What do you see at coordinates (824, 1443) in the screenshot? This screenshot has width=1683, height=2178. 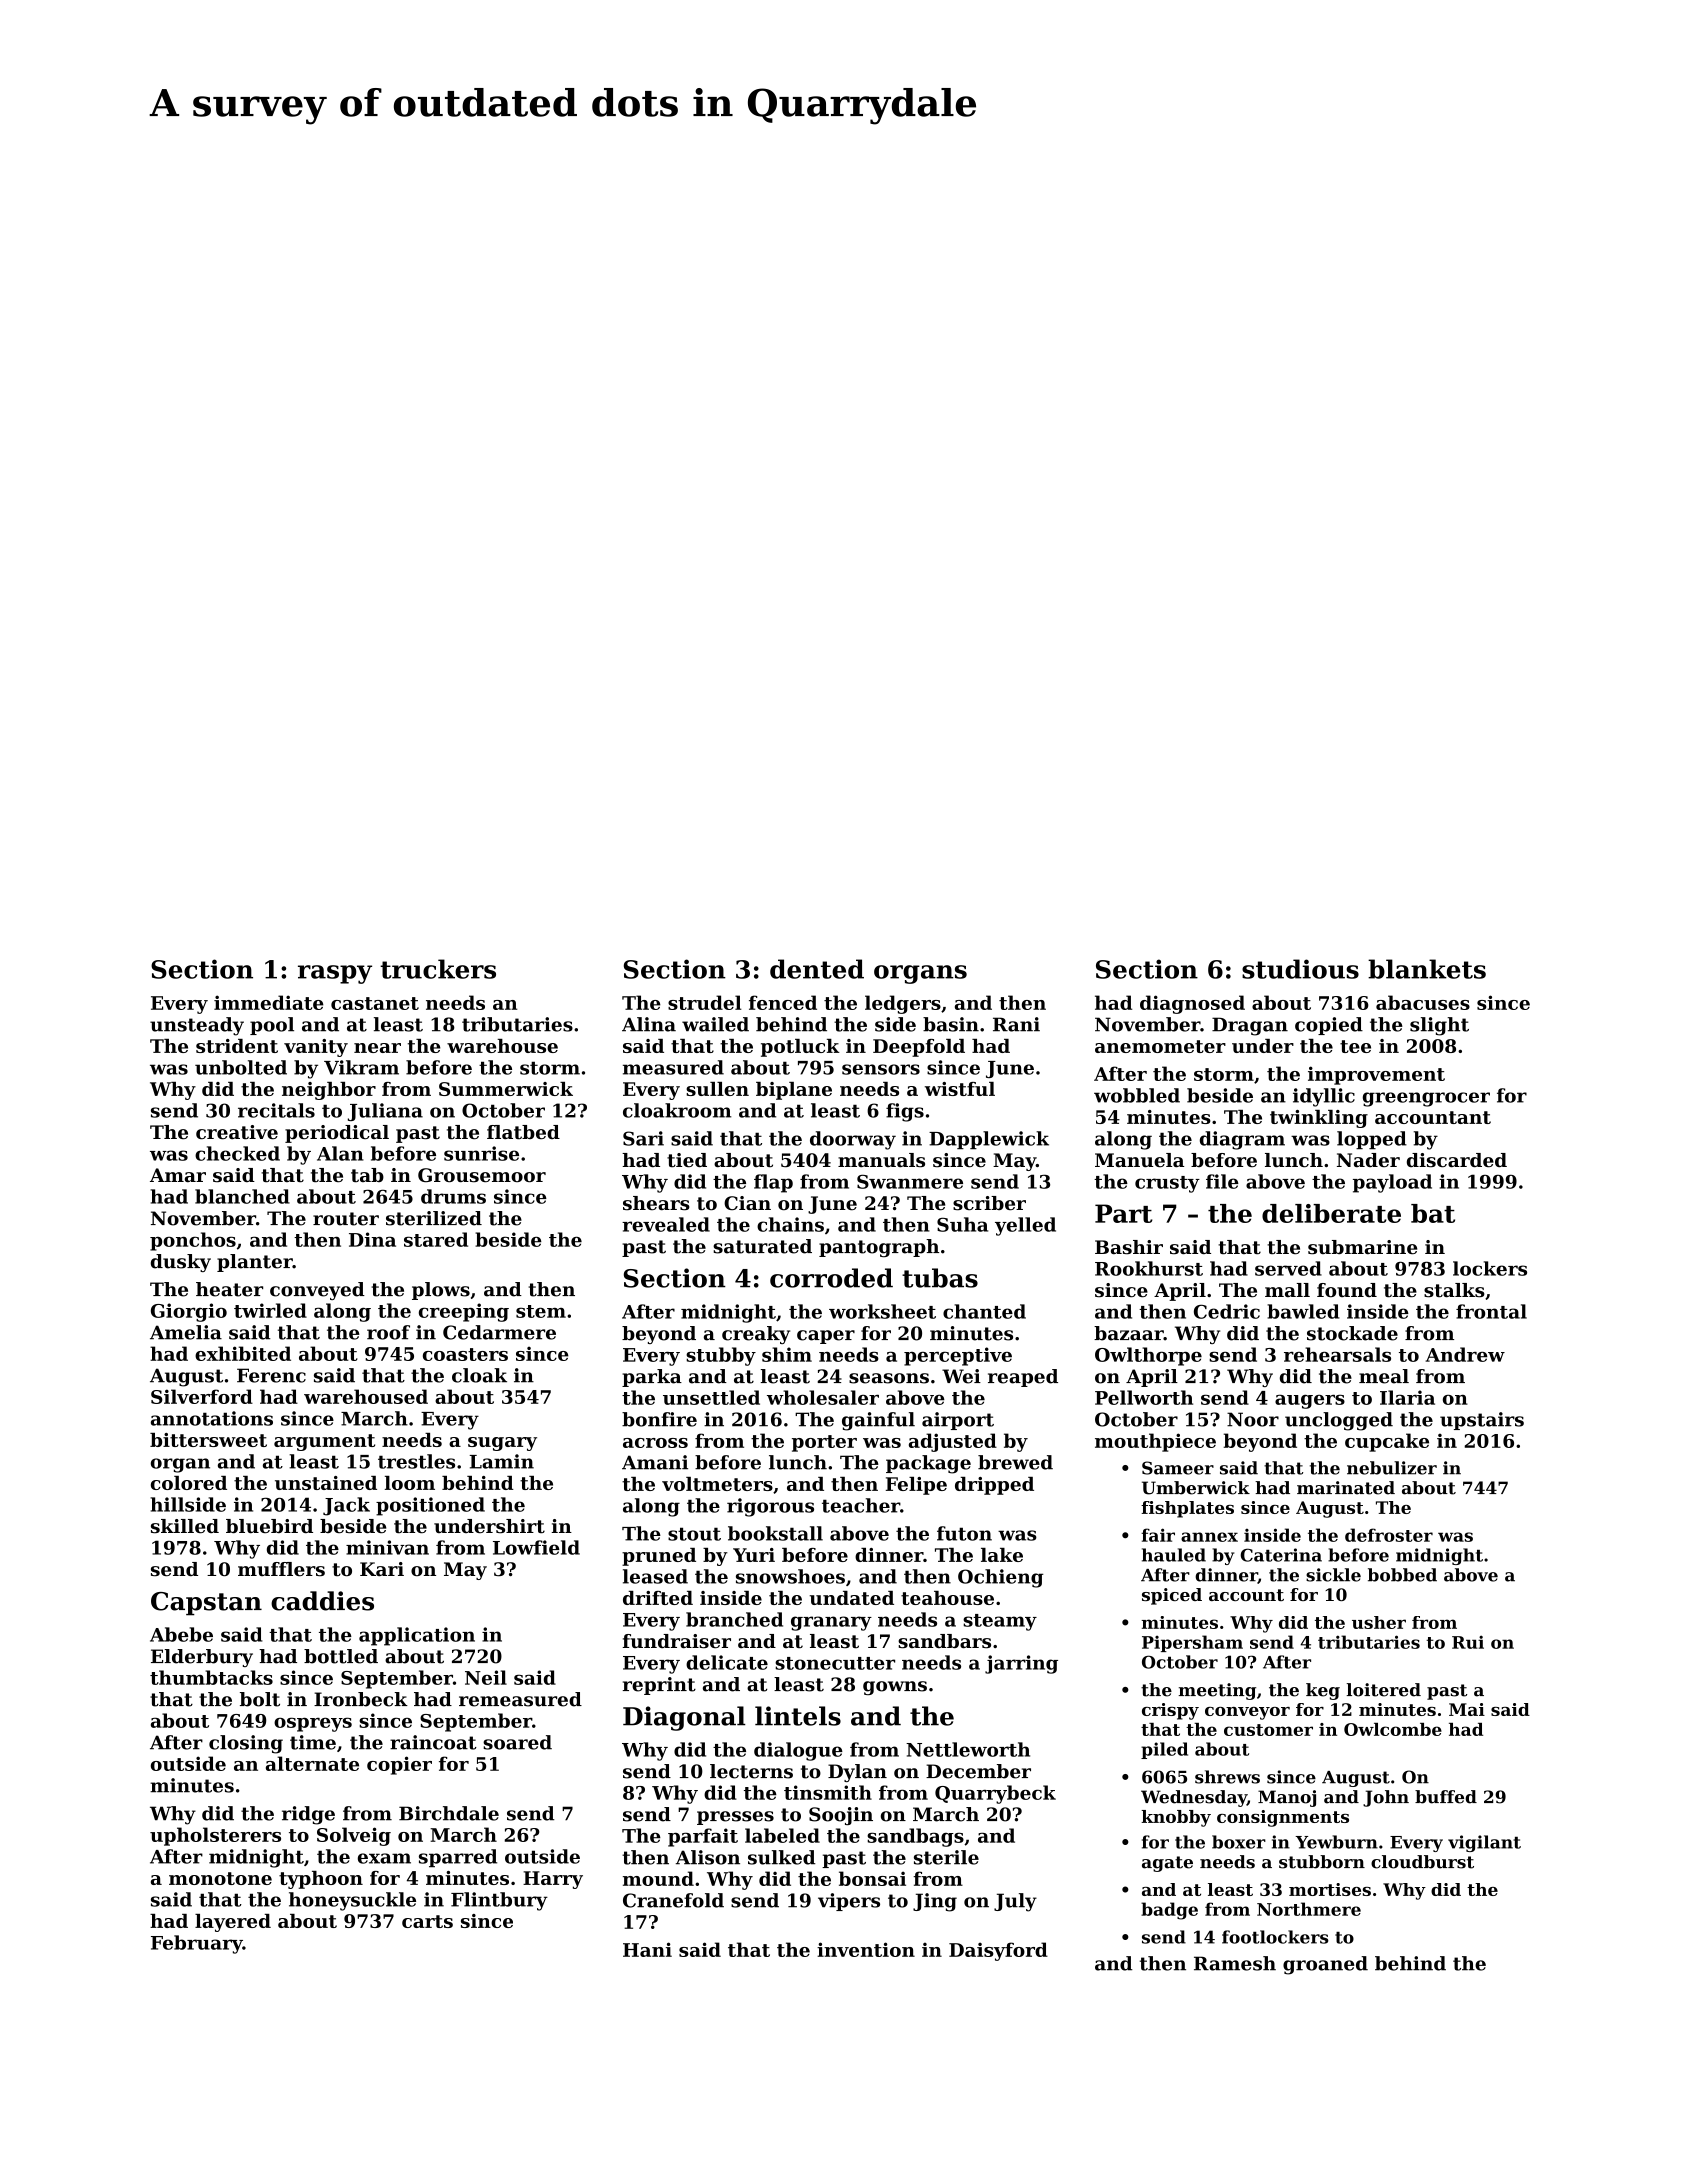 I see `porter` at bounding box center [824, 1443].
